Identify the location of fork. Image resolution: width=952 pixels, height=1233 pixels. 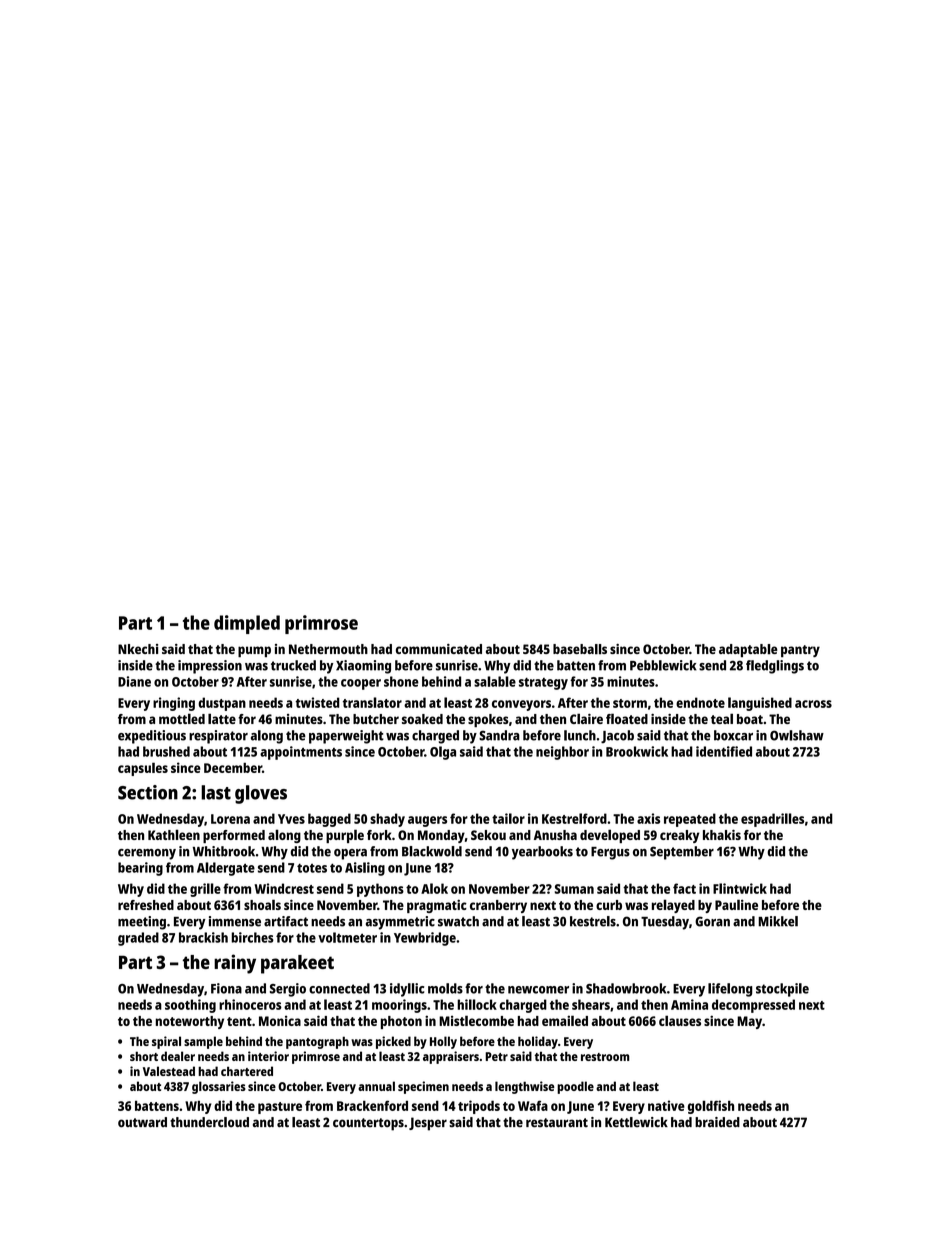
(379, 835).
